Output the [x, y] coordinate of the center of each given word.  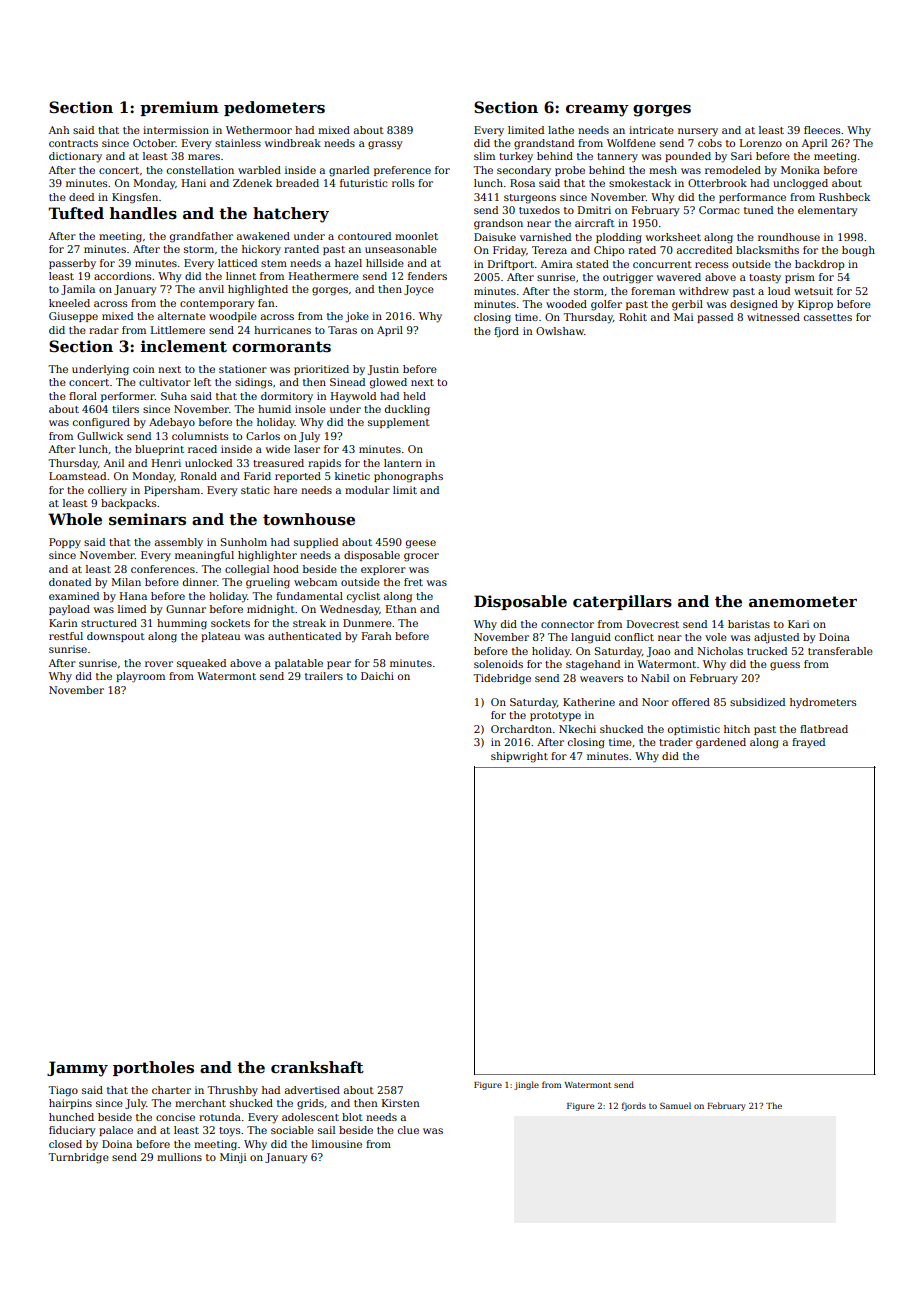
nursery [698, 132]
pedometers [274, 108]
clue [408, 1130]
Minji [233, 1158]
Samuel [675, 1105]
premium [179, 108]
